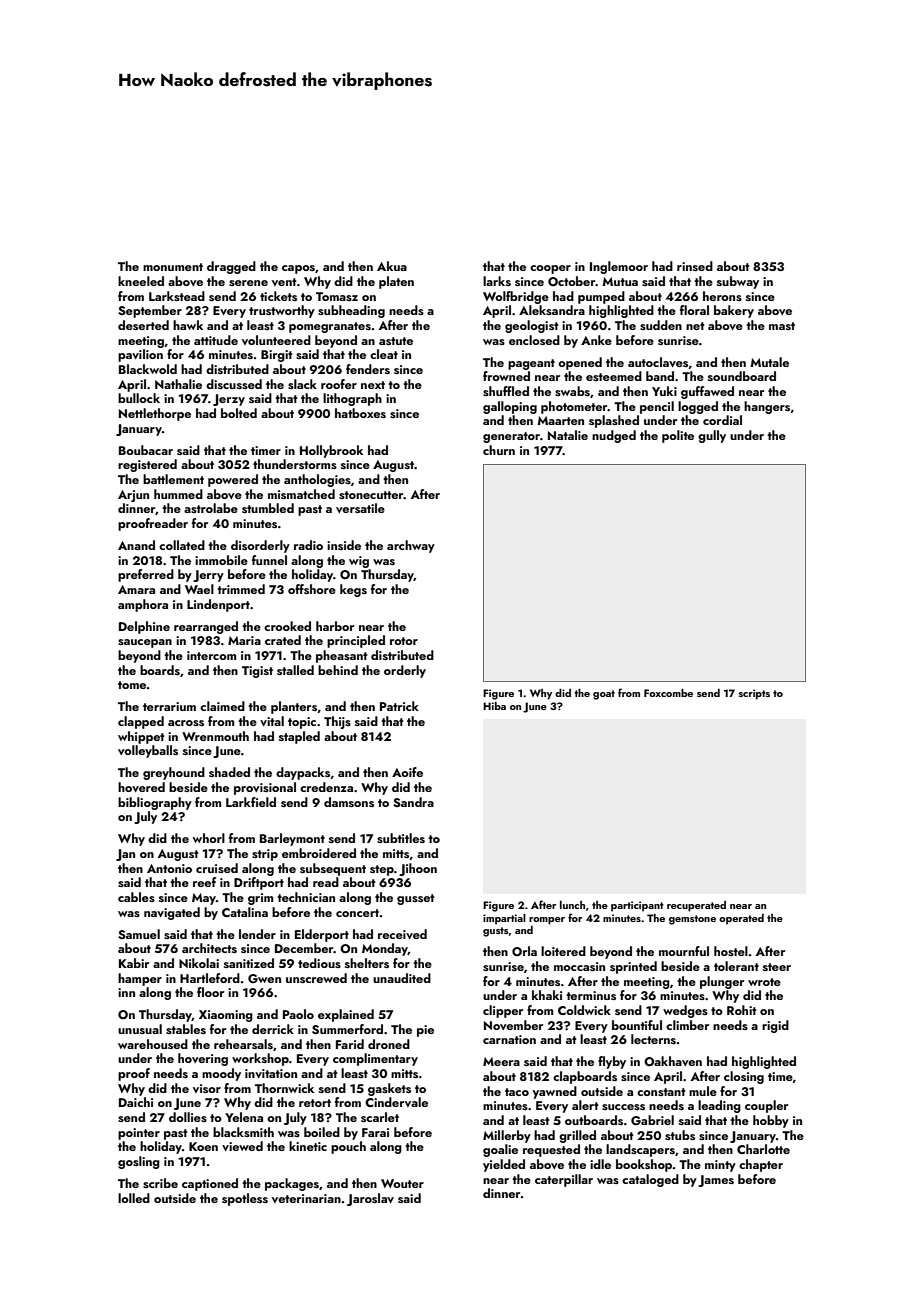 Image resolution: width=924 pixels, height=1308 pixels. I want to click on flyby, so click(612, 1062).
